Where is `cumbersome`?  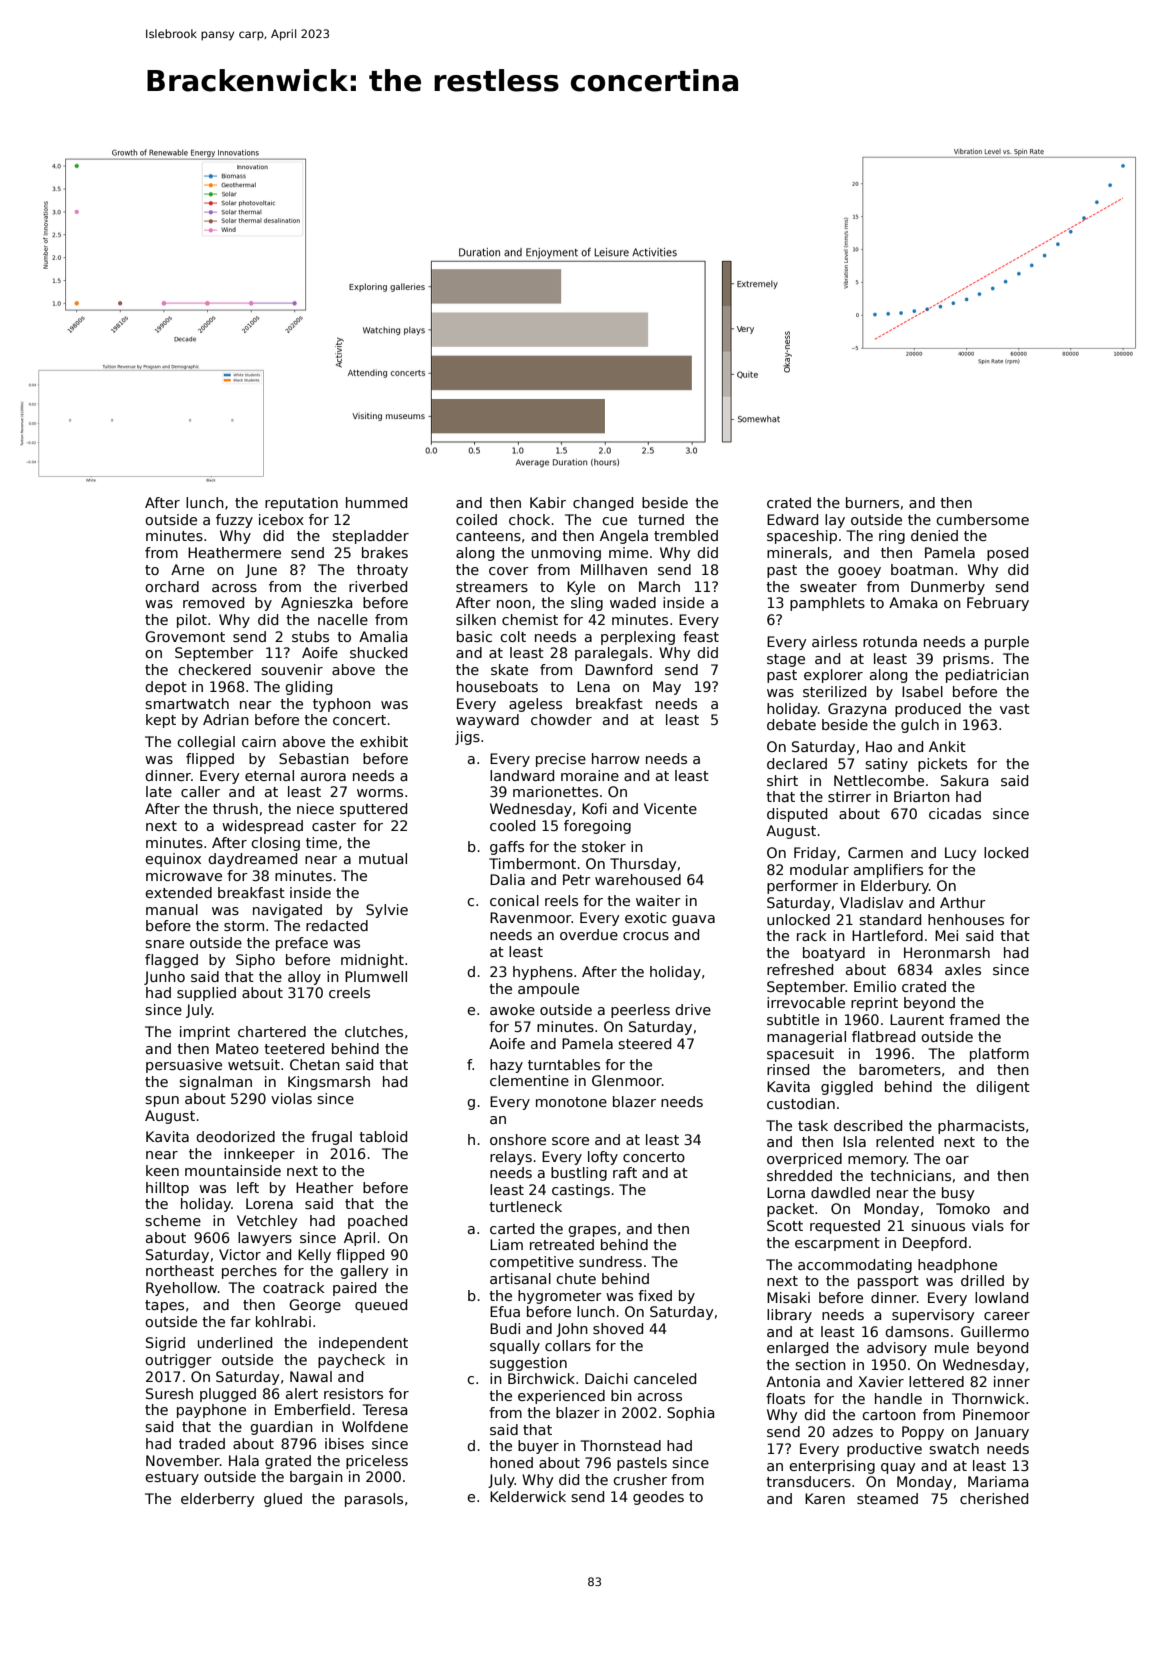 cumbersome is located at coordinates (982, 519).
